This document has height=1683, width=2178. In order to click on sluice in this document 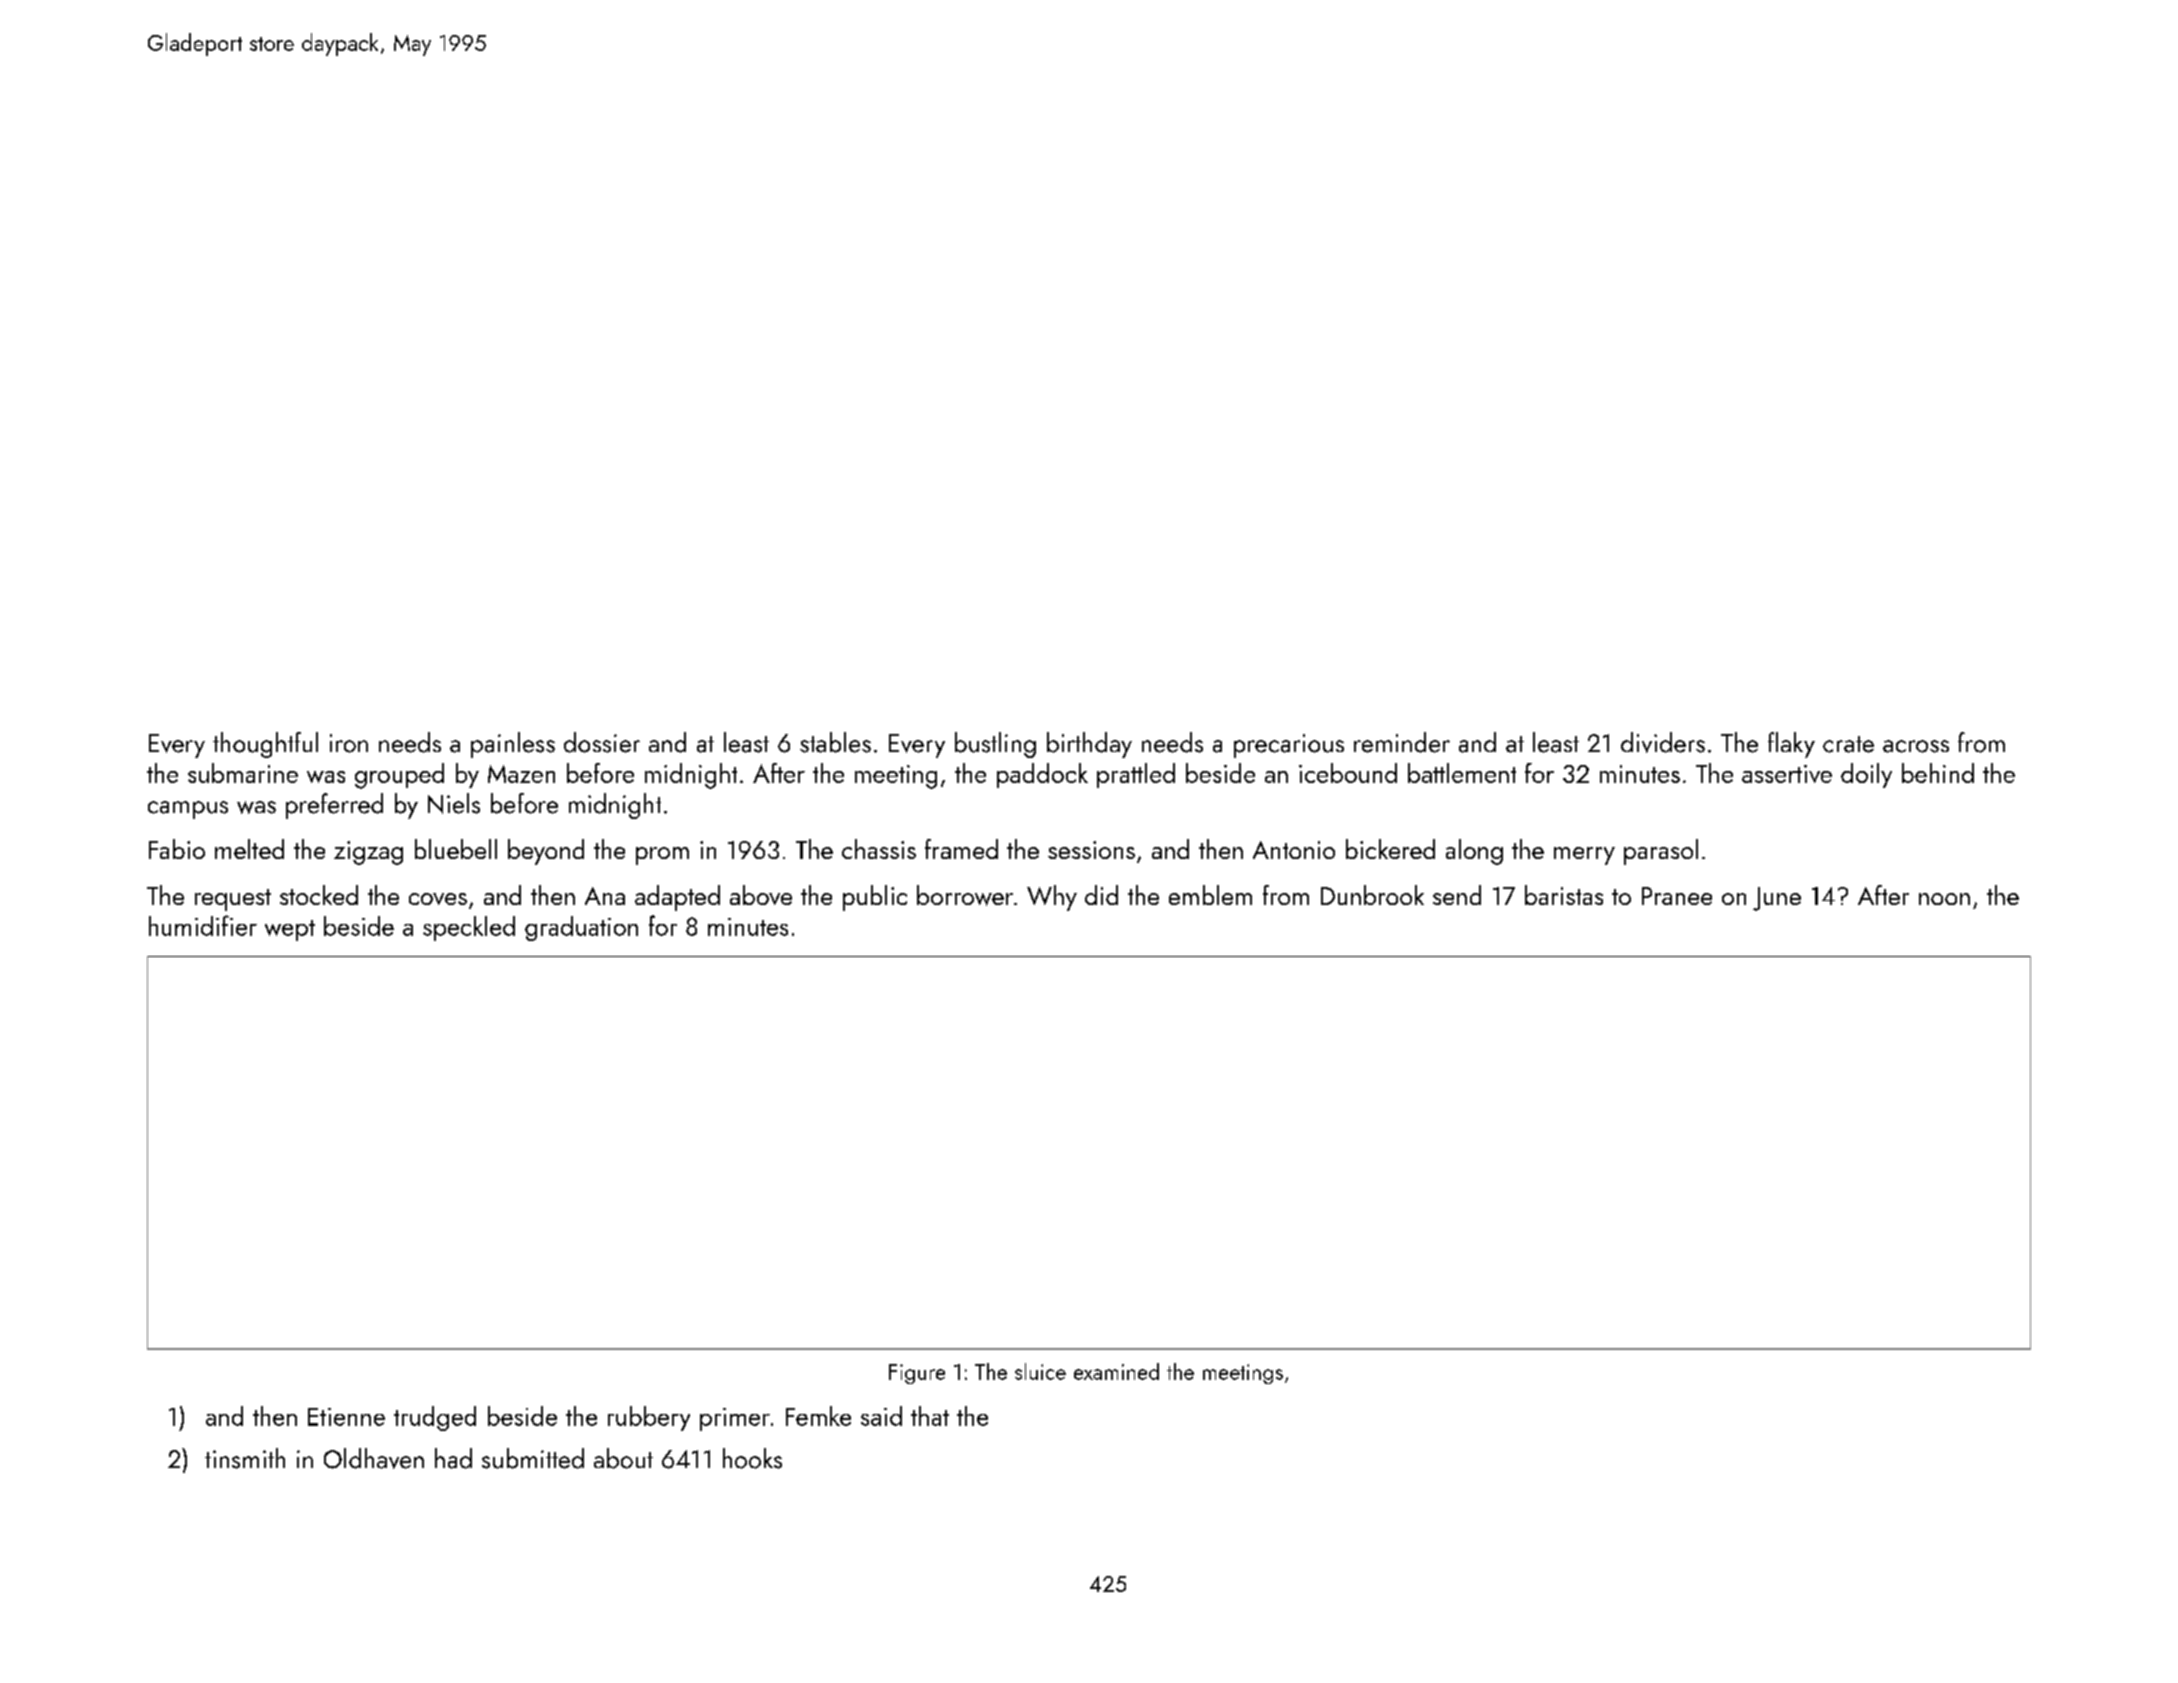, I will do `click(1040, 1371)`.
